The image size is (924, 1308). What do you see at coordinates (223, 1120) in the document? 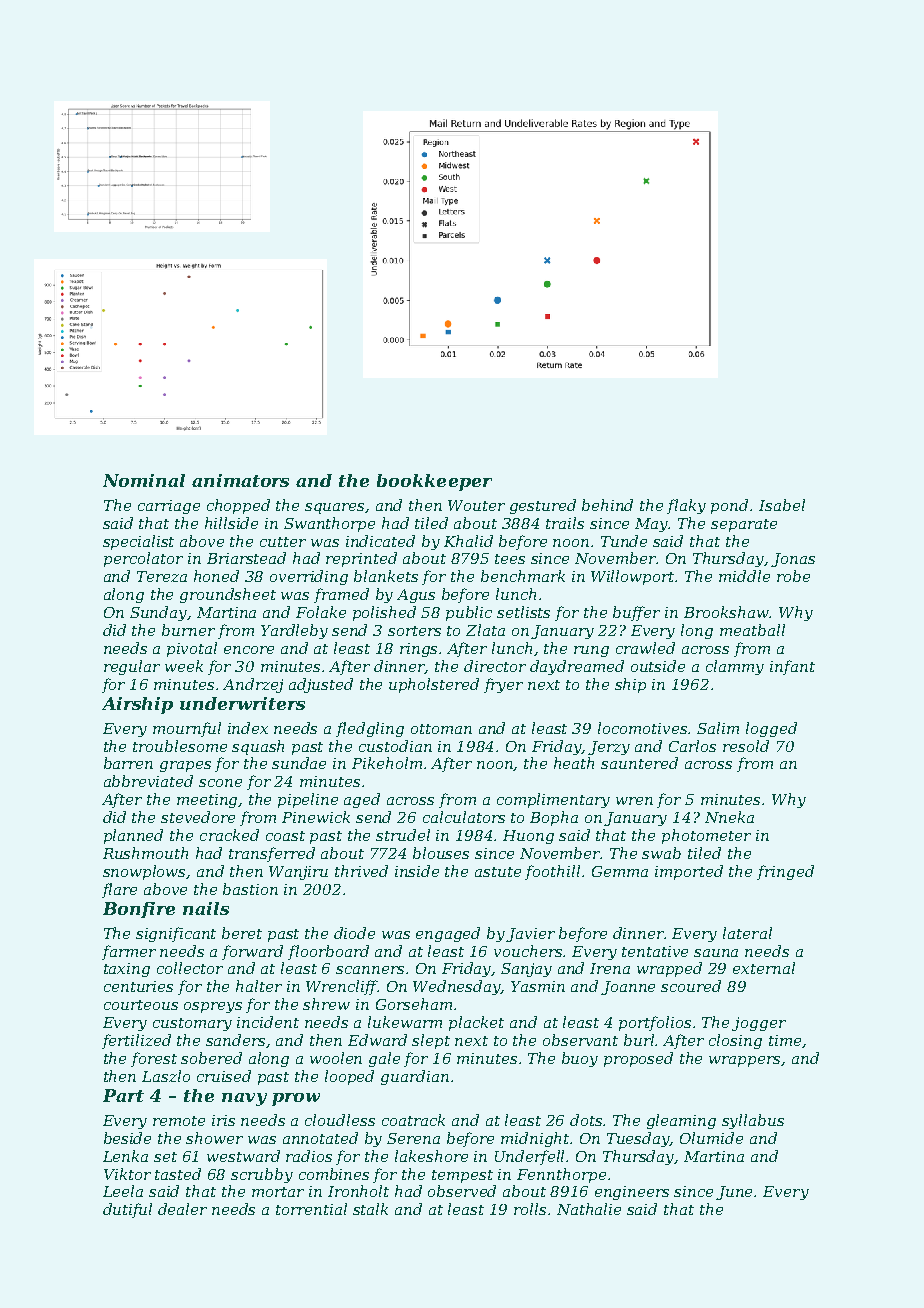
I see `iris` at bounding box center [223, 1120].
